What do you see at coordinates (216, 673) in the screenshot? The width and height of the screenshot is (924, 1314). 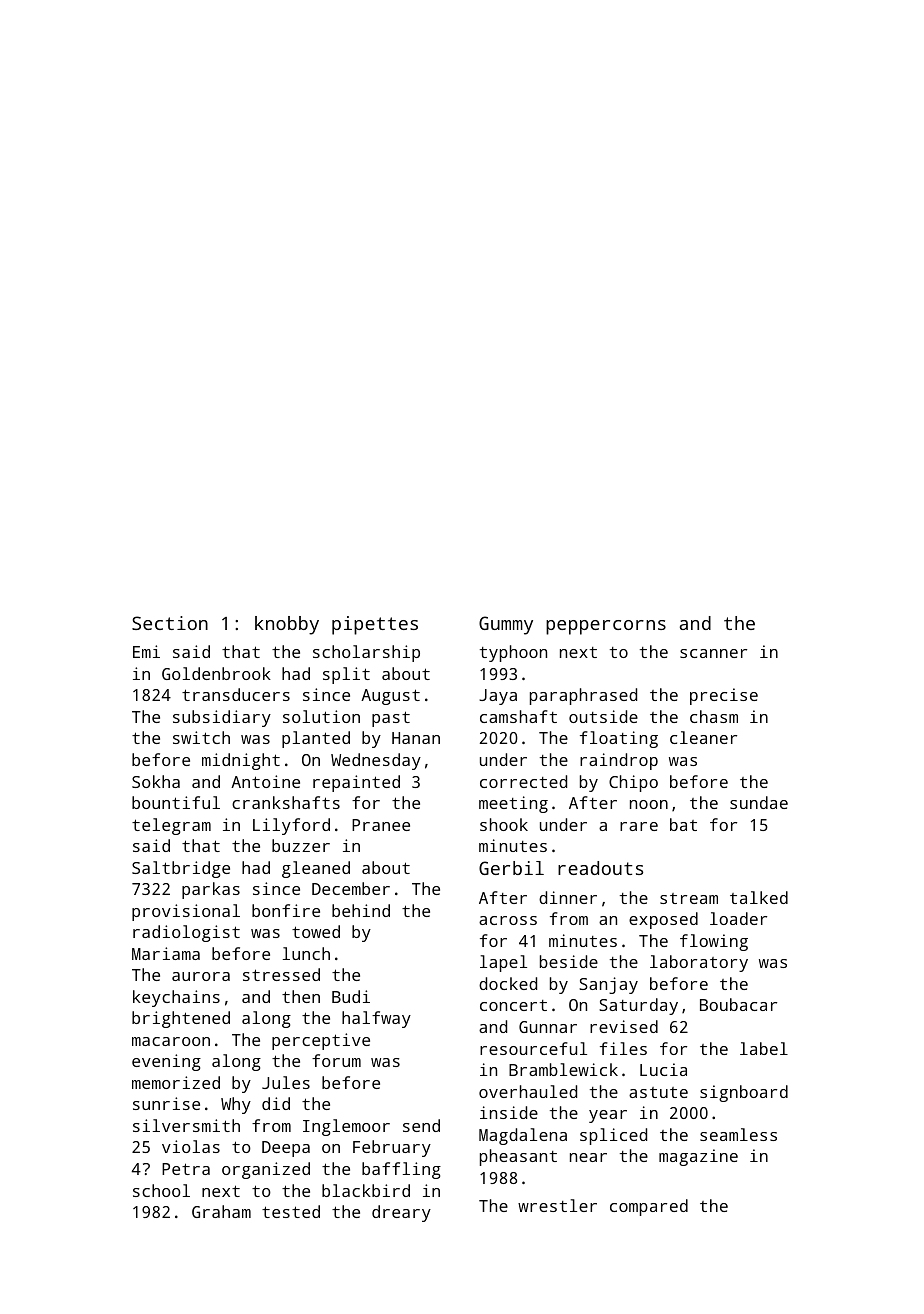 I see `Goldenbrook` at bounding box center [216, 673].
